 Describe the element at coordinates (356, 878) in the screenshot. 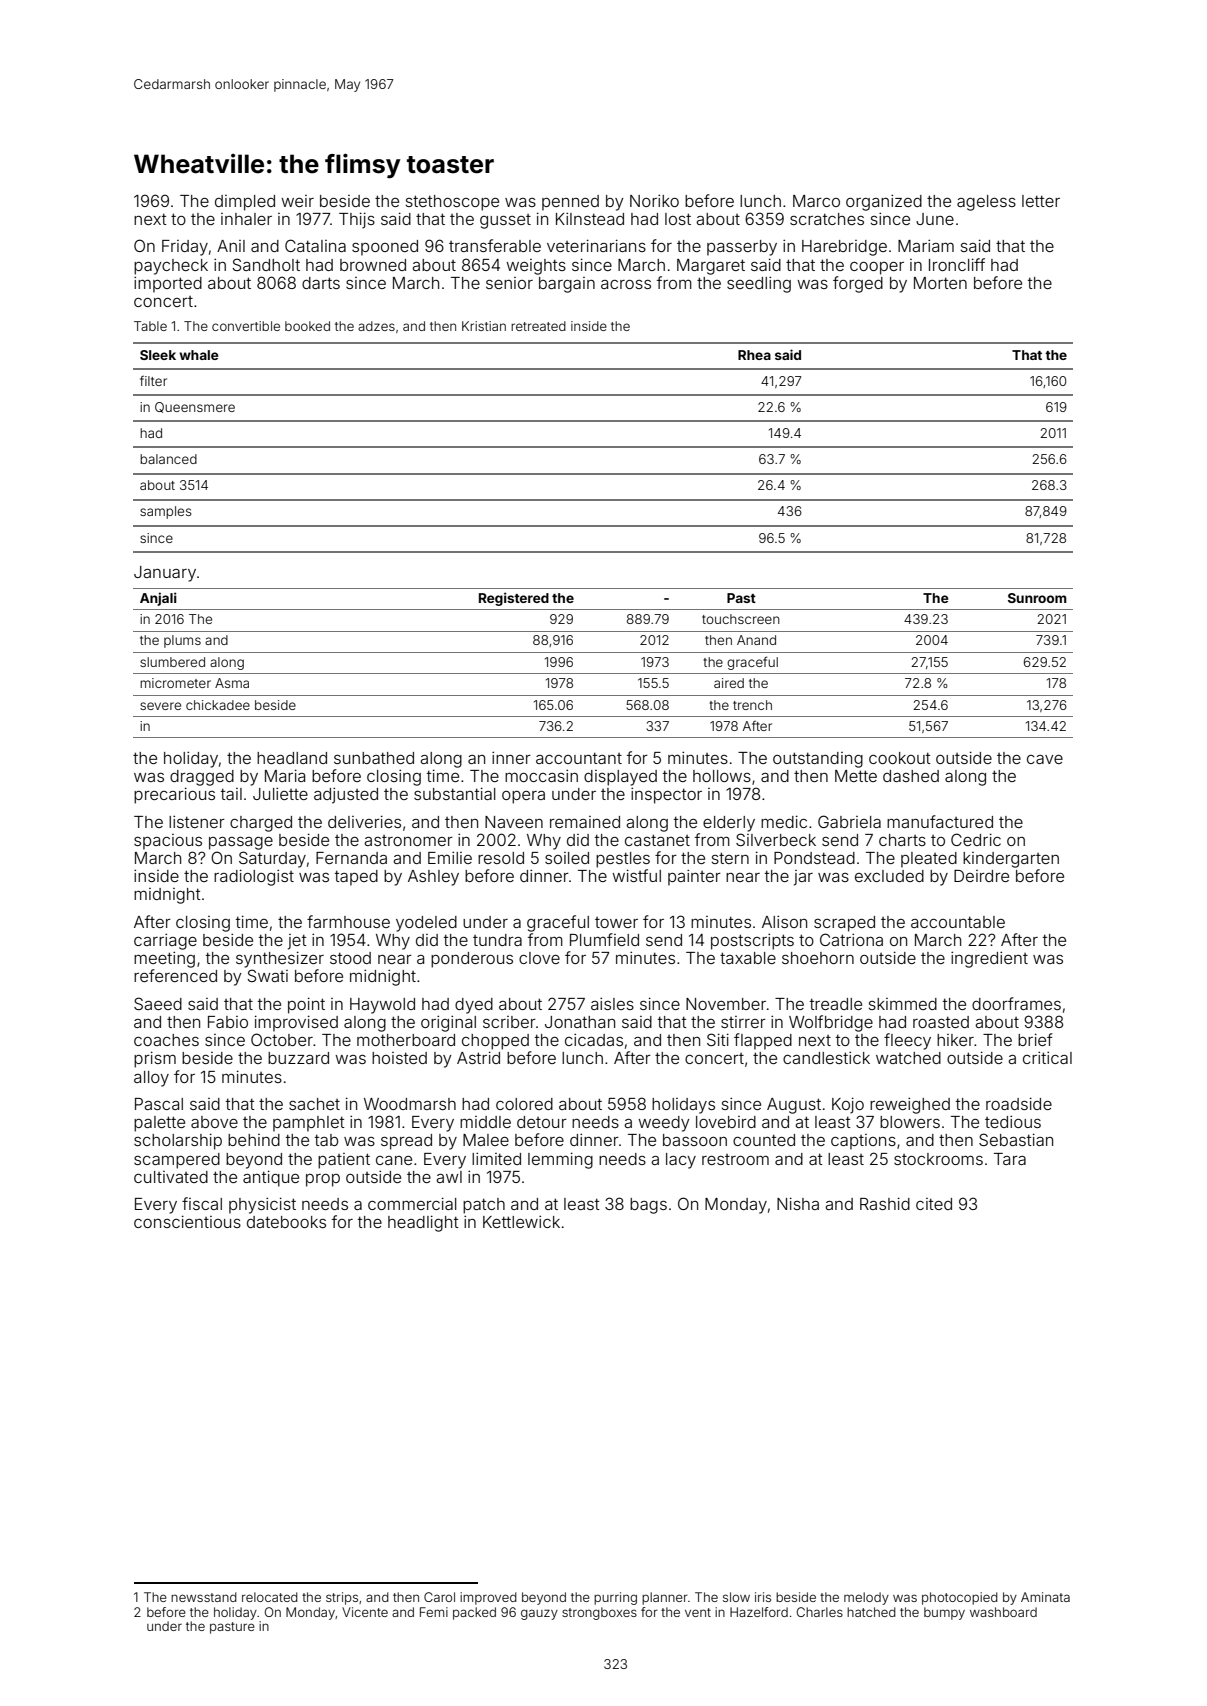

I see `taped` at that location.
